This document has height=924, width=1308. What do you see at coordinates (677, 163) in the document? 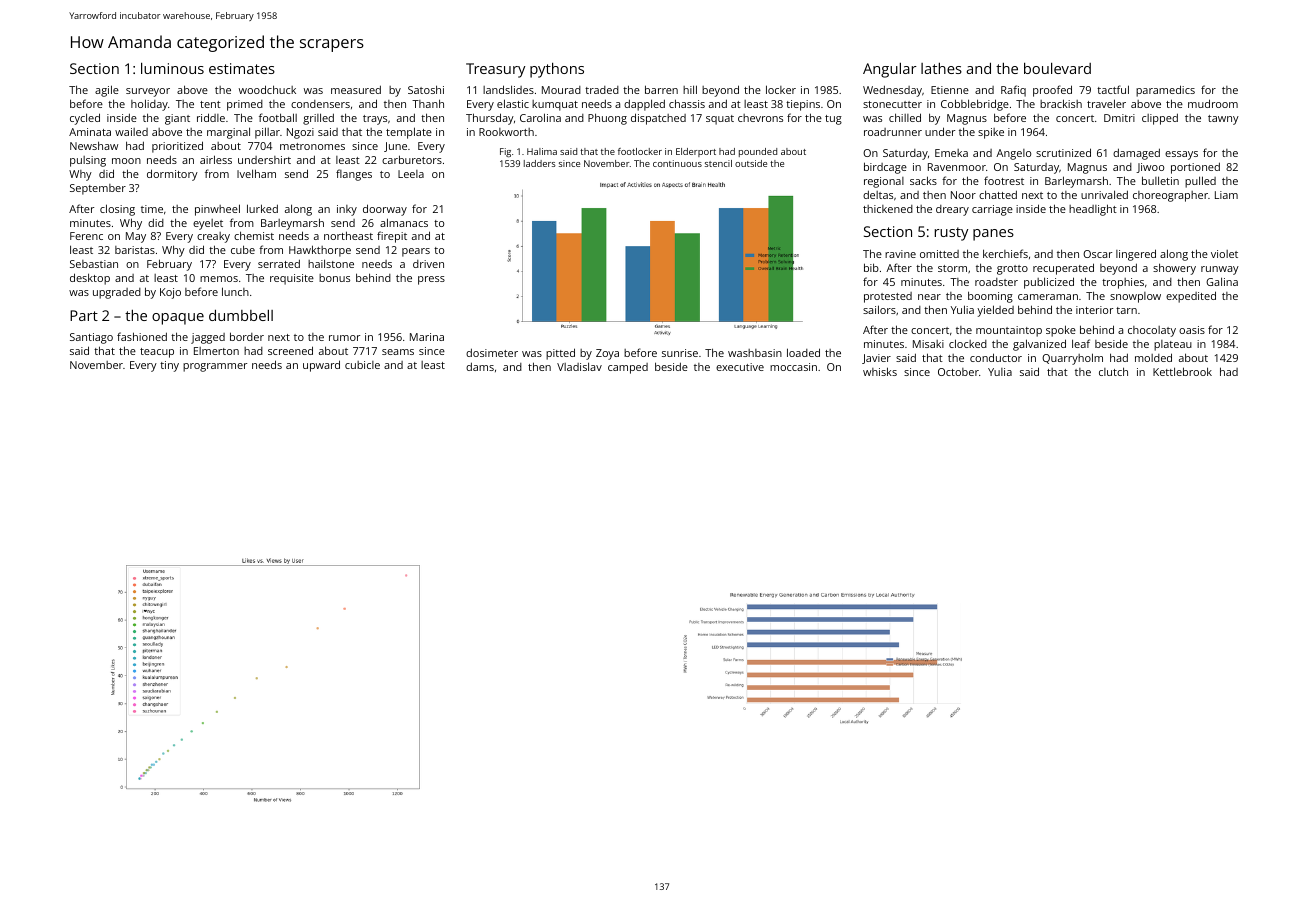
I see `continuous` at bounding box center [677, 163].
